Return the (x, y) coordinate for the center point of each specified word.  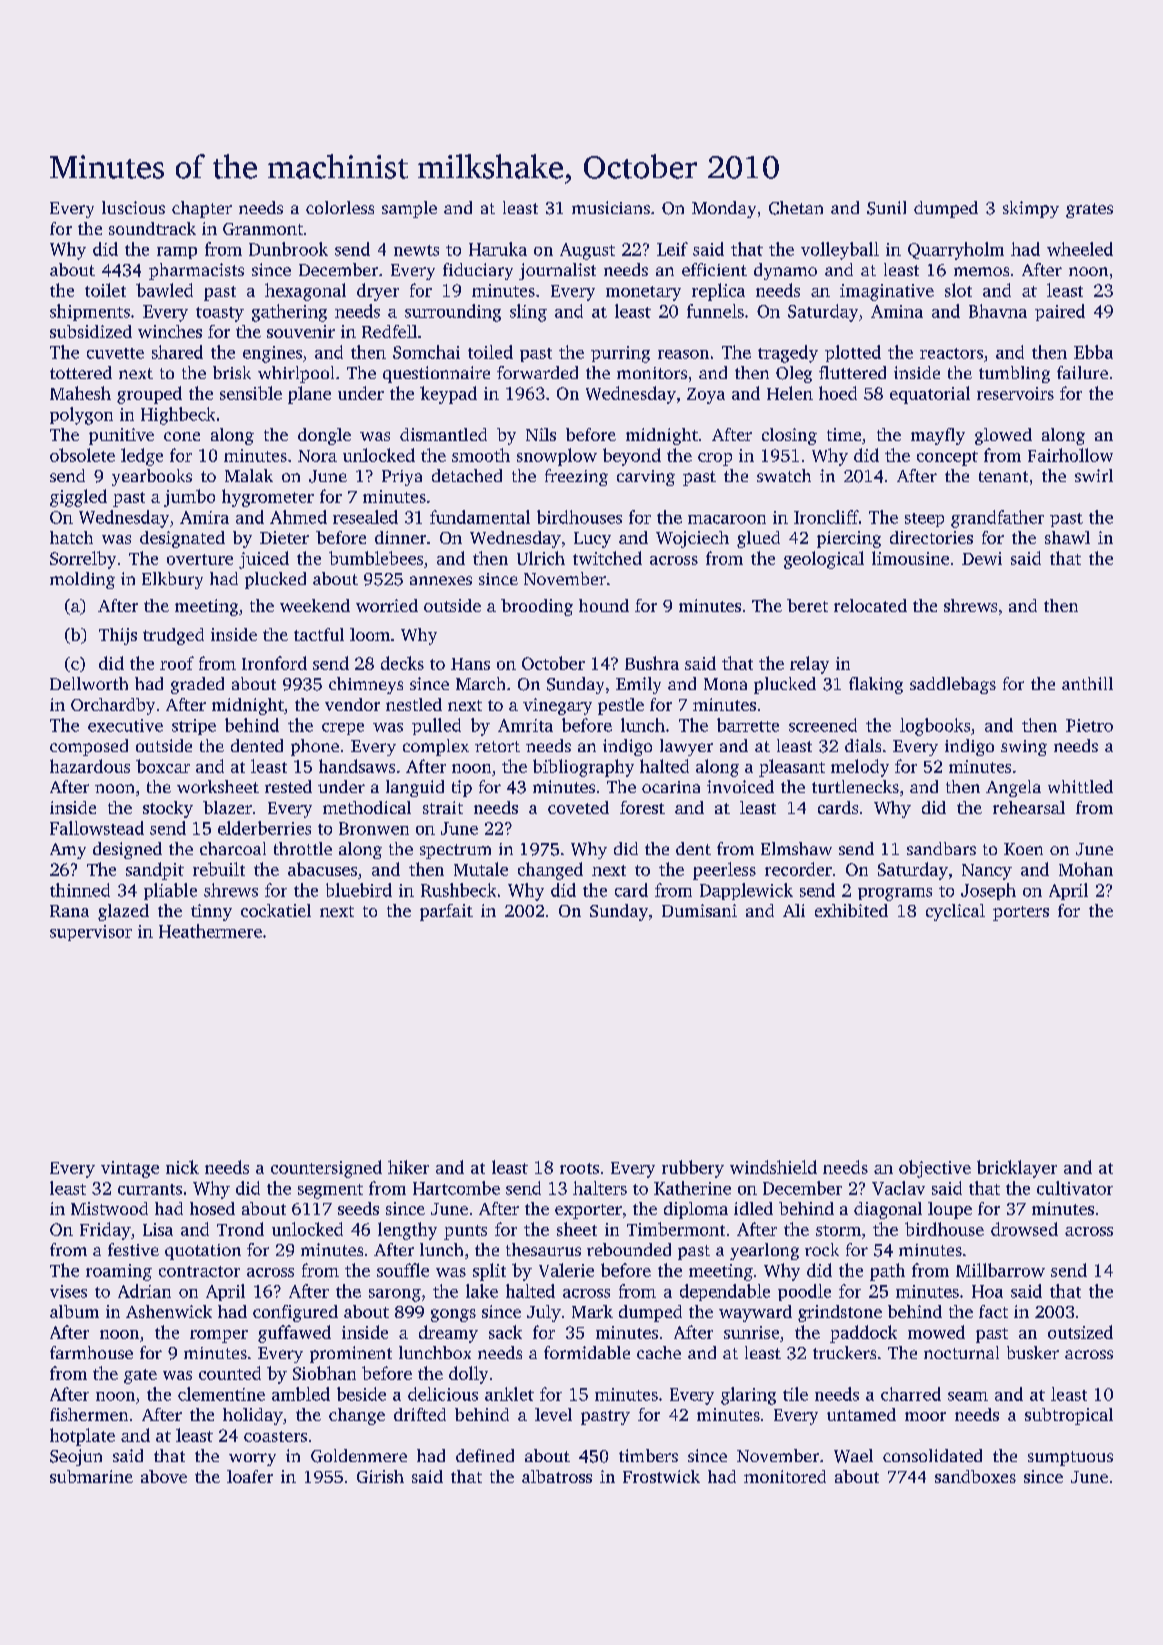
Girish (380, 1476)
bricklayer (1017, 1169)
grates (1089, 210)
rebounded (629, 1249)
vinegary (557, 706)
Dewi (982, 558)
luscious (133, 207)
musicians (611, 207)
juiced (264, 560)
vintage (130, 1169)
